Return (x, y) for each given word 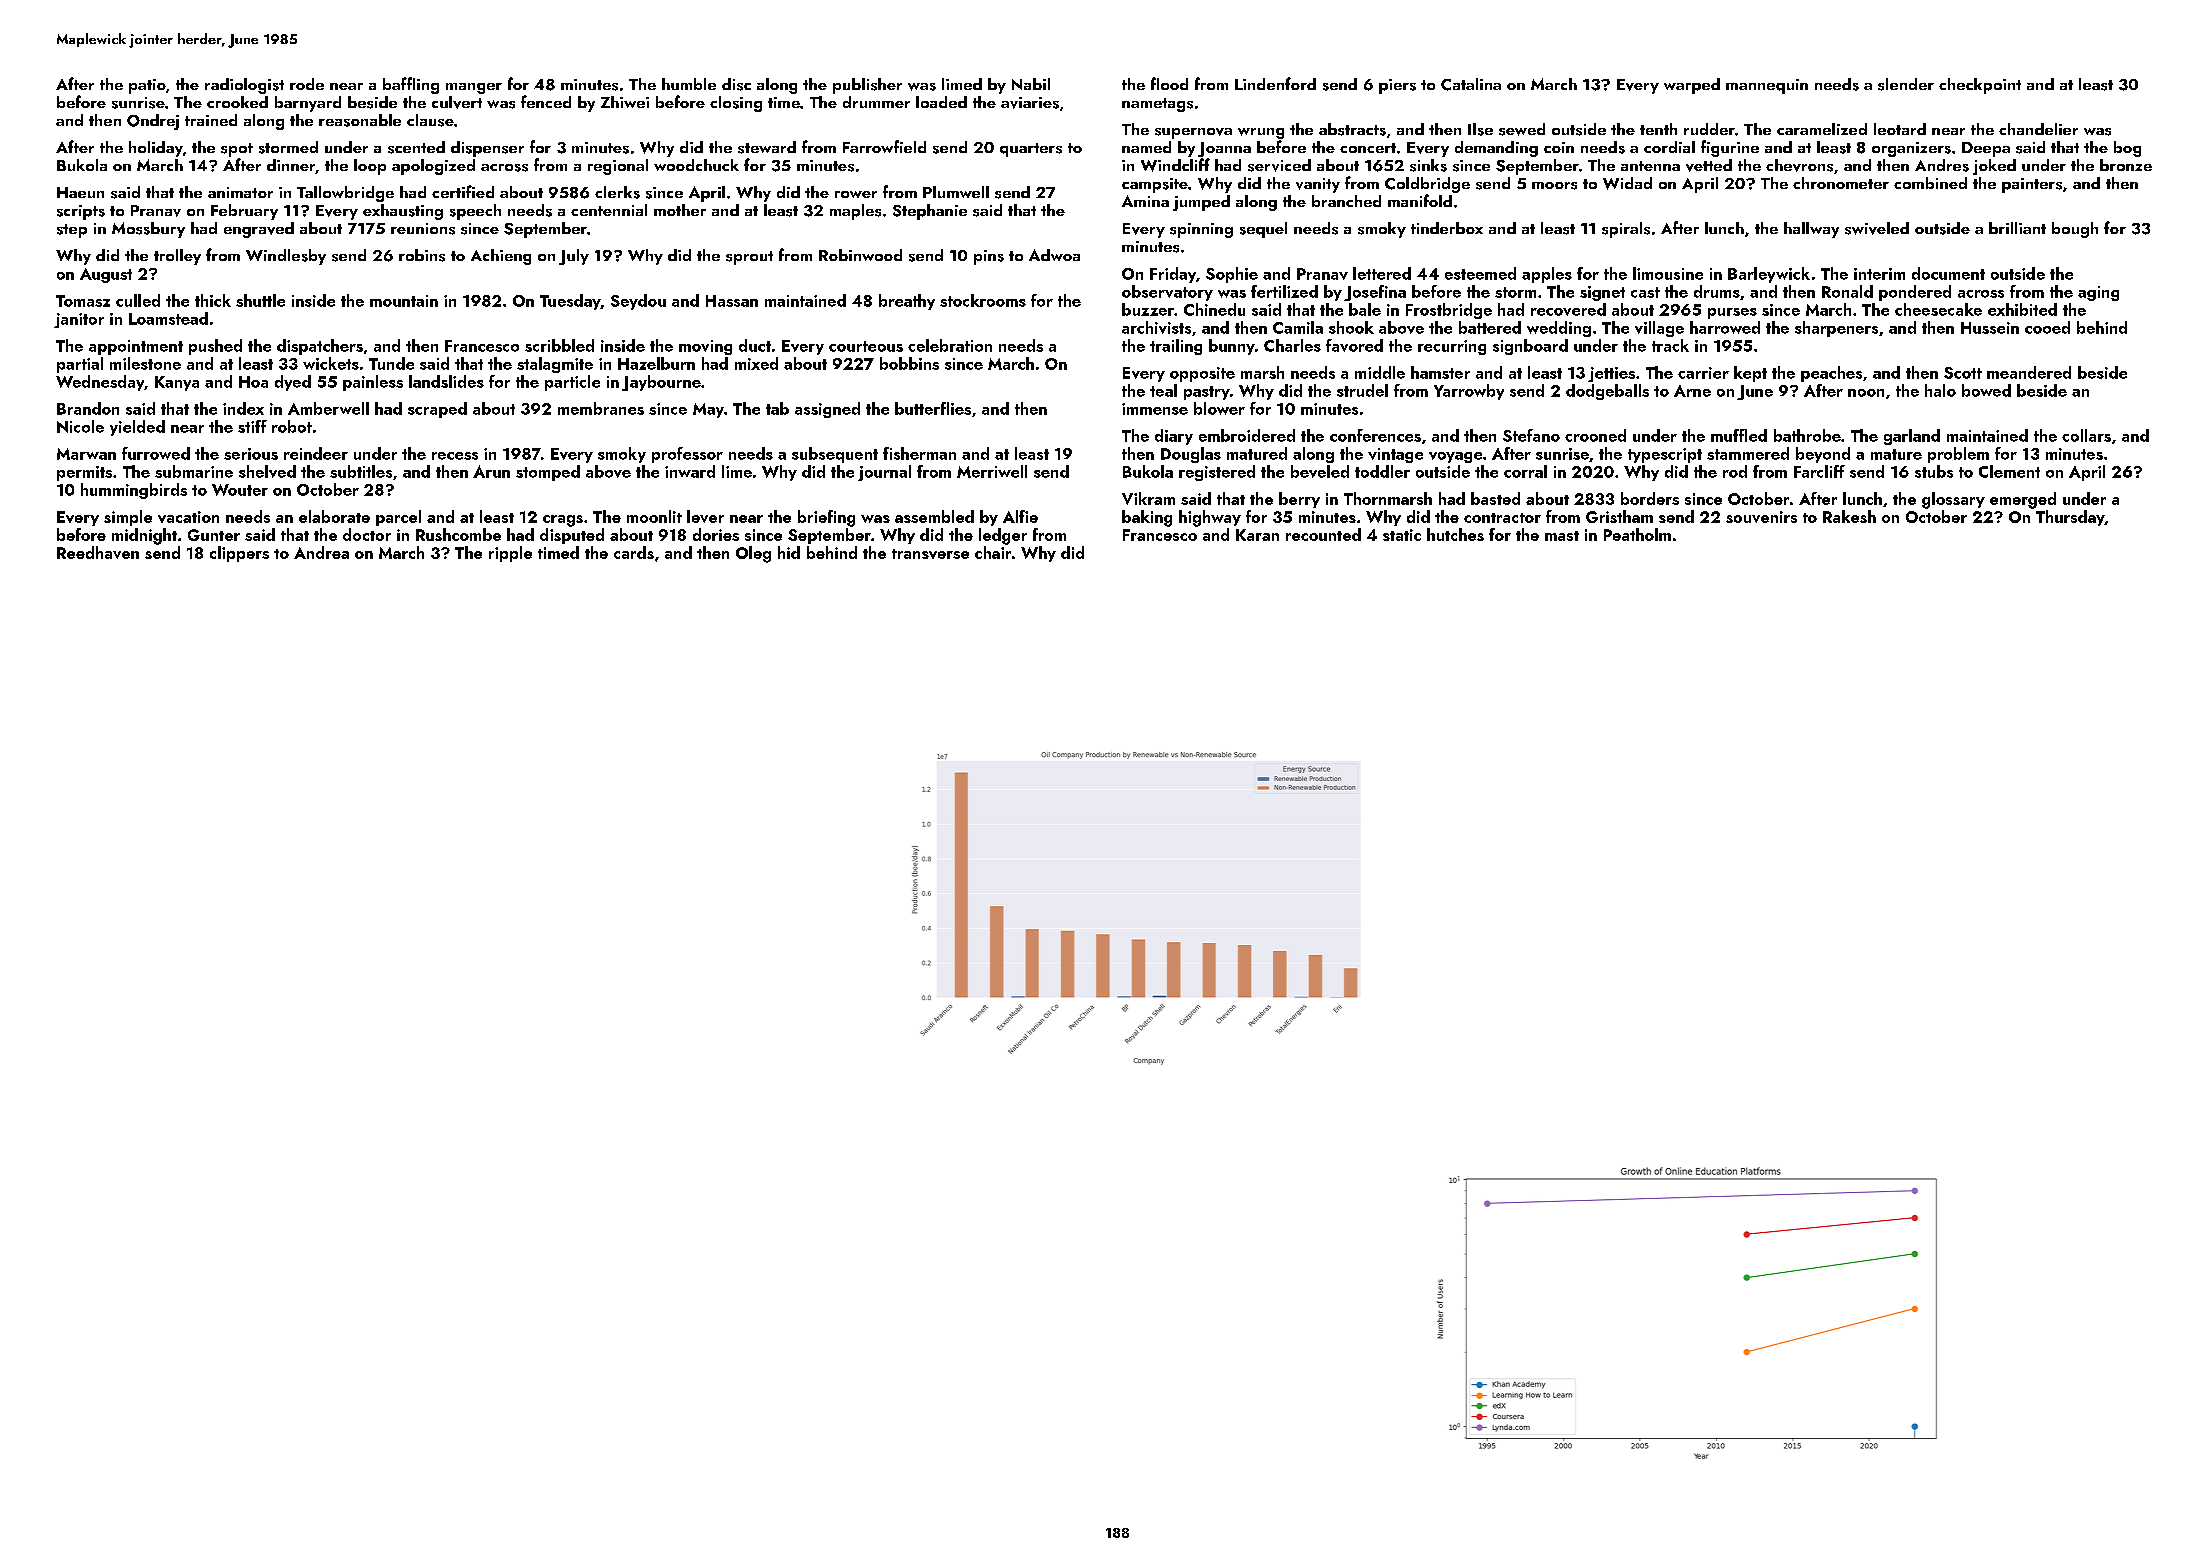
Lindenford (1275, 83)
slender (1906, 84)
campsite (1155, 185)
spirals (1626, 230)
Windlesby (286, 257)
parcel (398, 518)
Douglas (1191, 455)
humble (689, 84)
